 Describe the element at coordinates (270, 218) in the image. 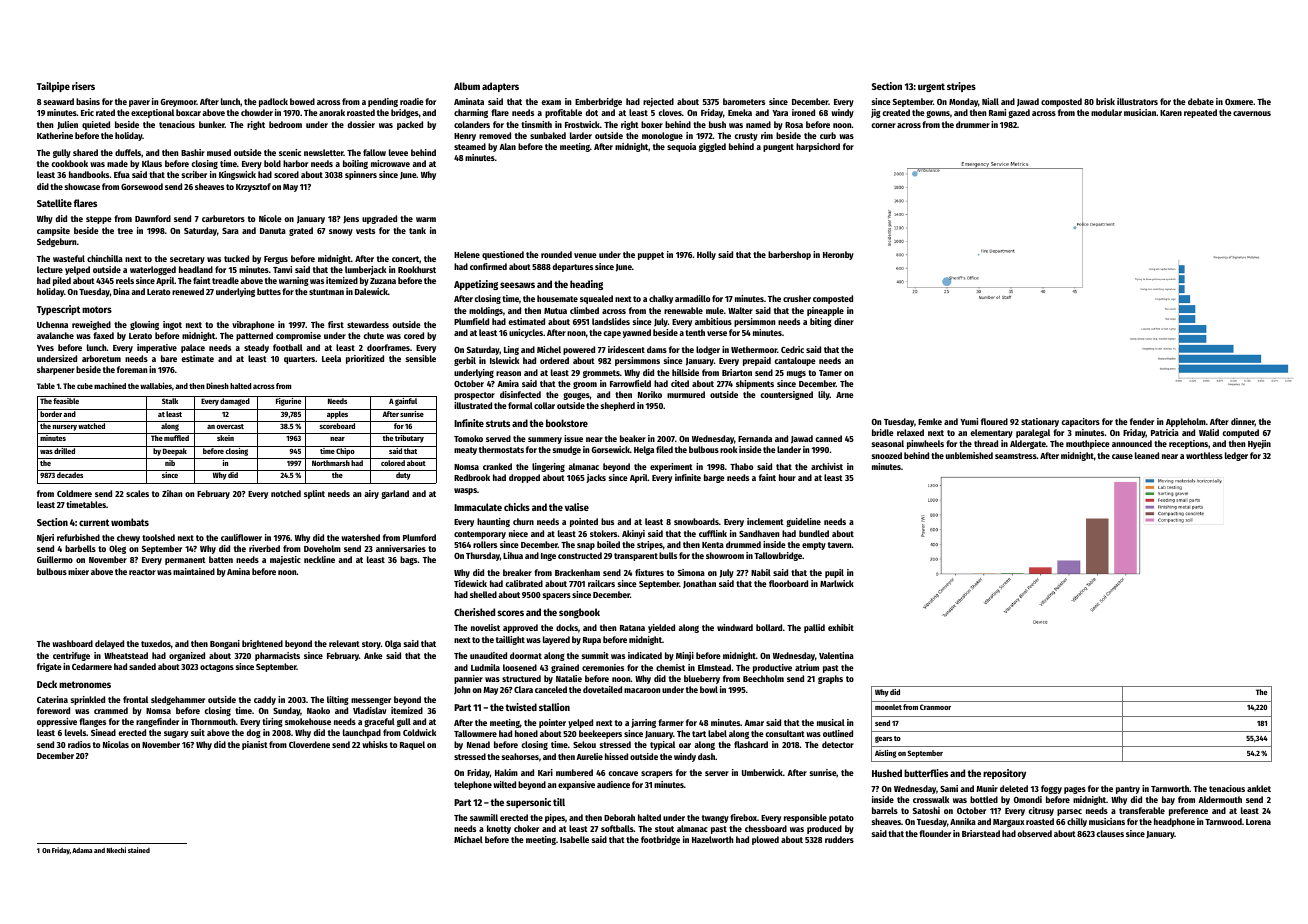

I see `Nicole` at that location.
